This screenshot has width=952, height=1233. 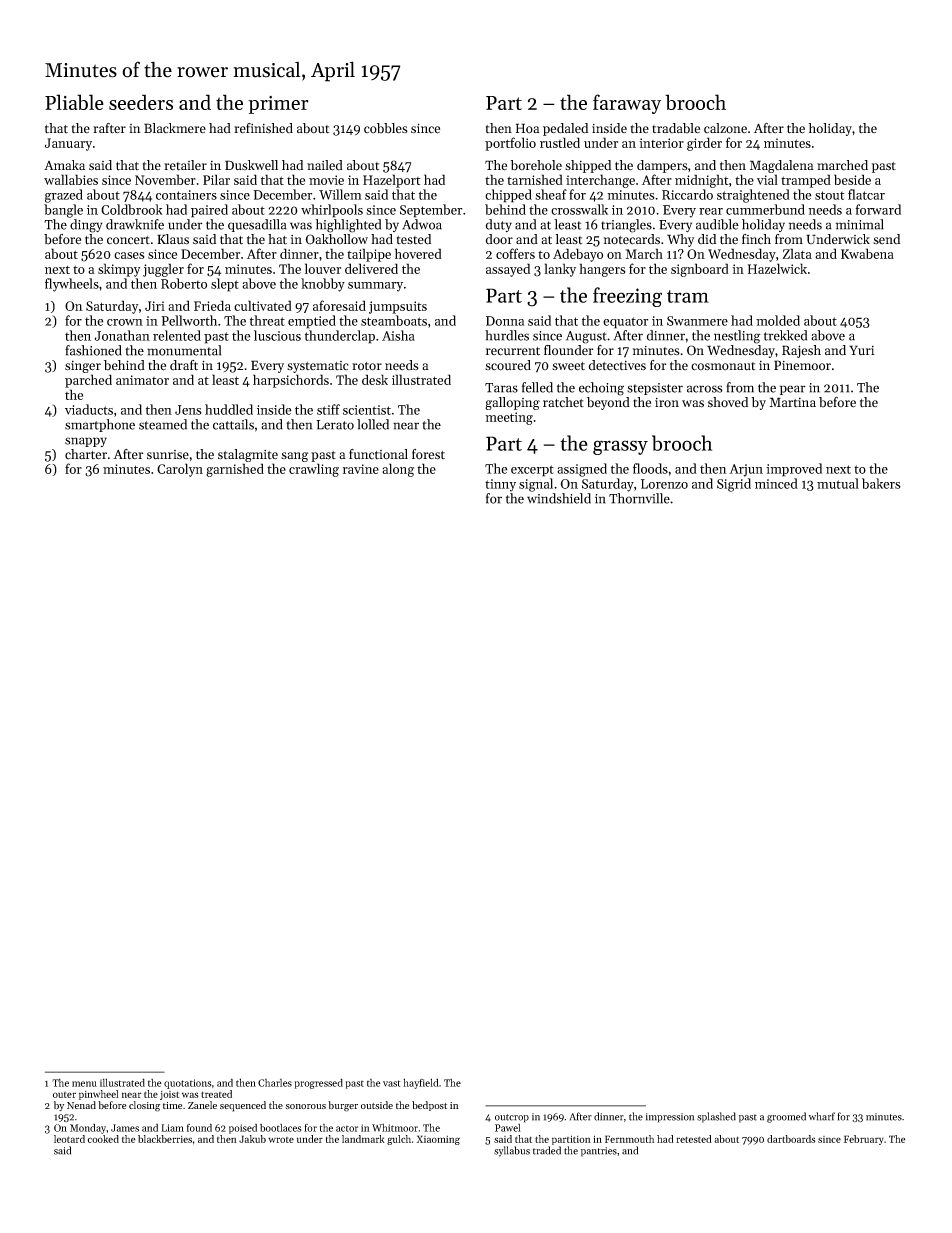 What do you see at coordinates (180, 470) in the screenshot?
I see `Carolyn` at bounding box center [180, 470].
